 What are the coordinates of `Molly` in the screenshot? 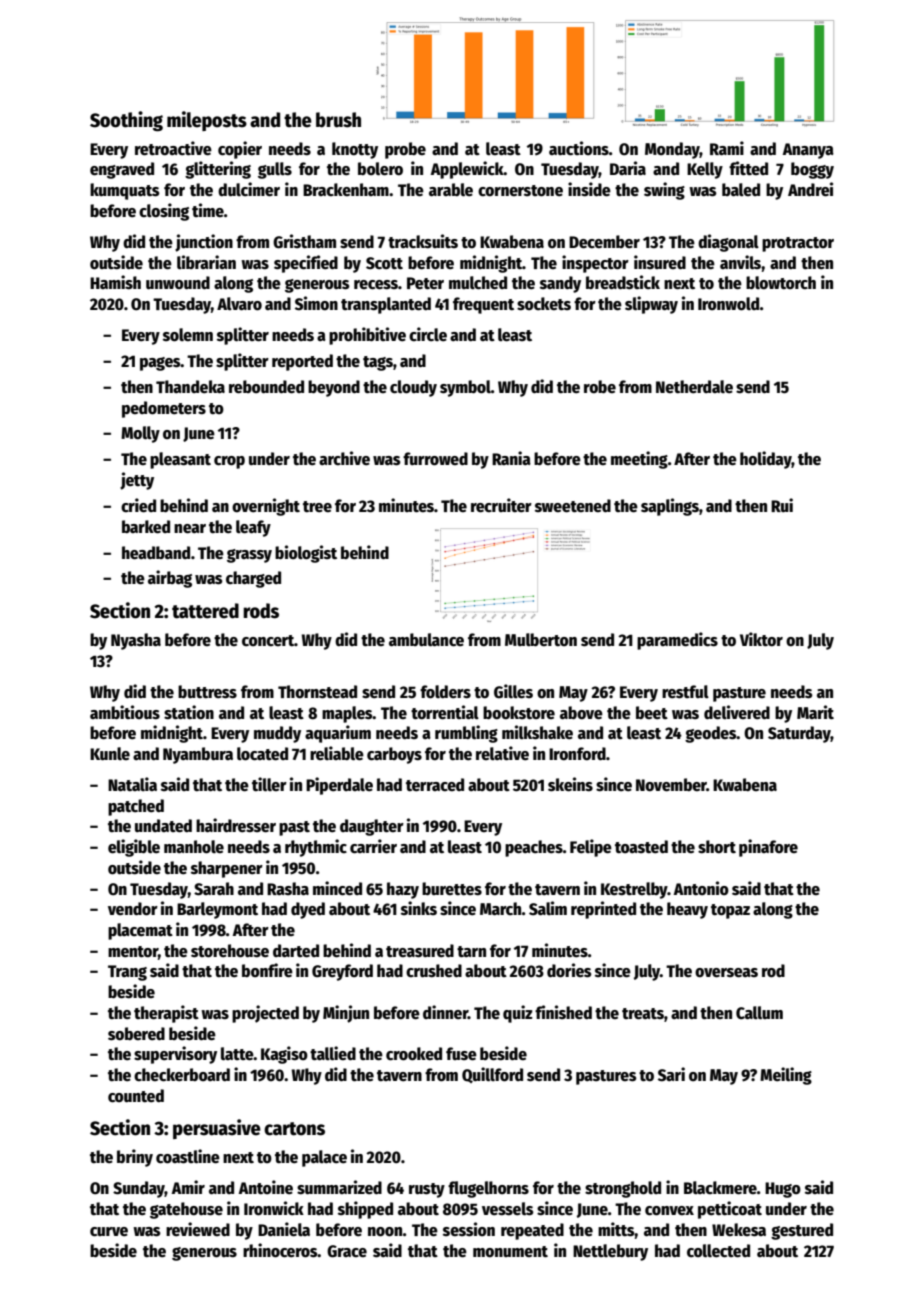 It's located at (140, 434).
